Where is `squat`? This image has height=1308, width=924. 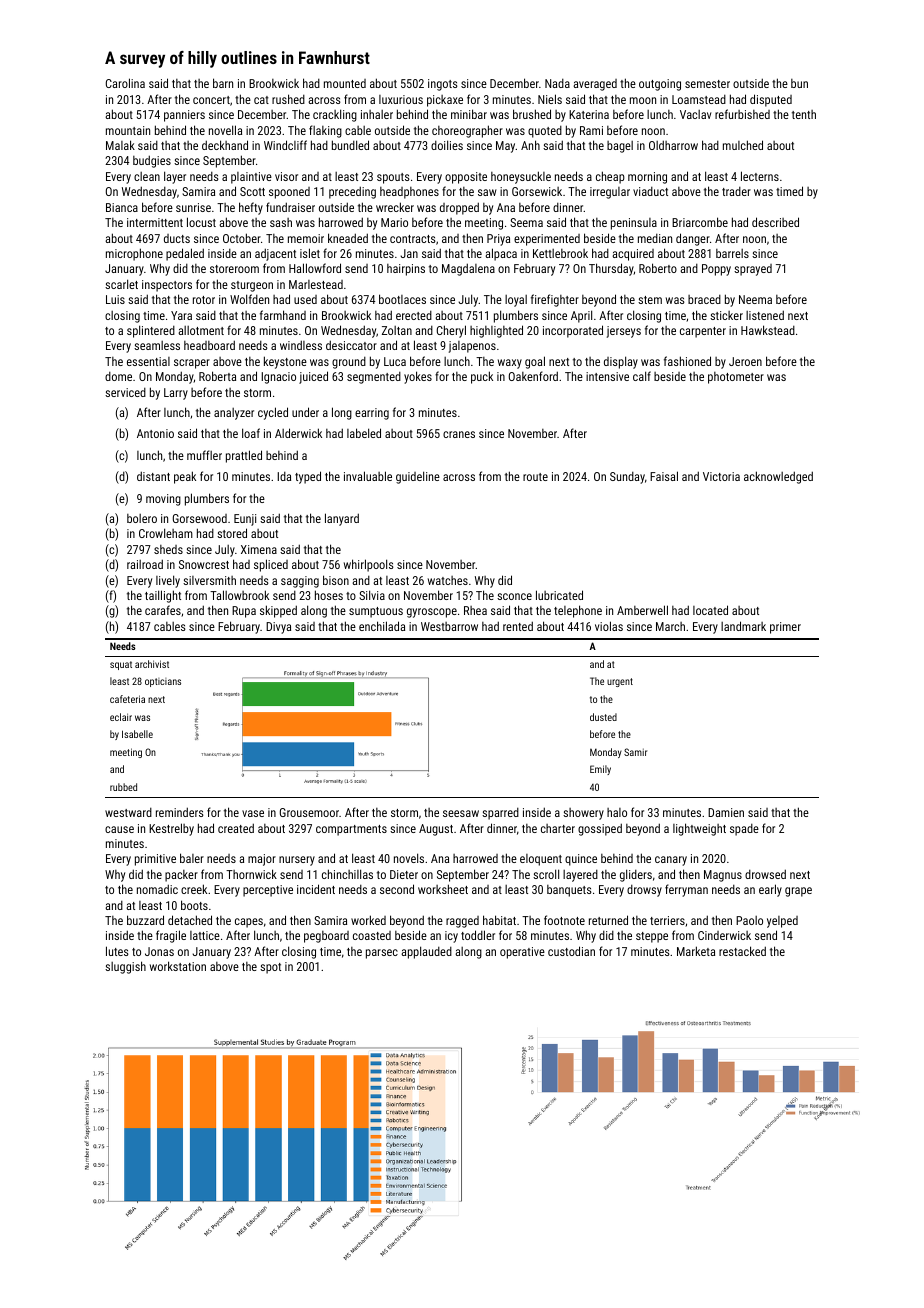 squat is located at coordinates (121, 665).
